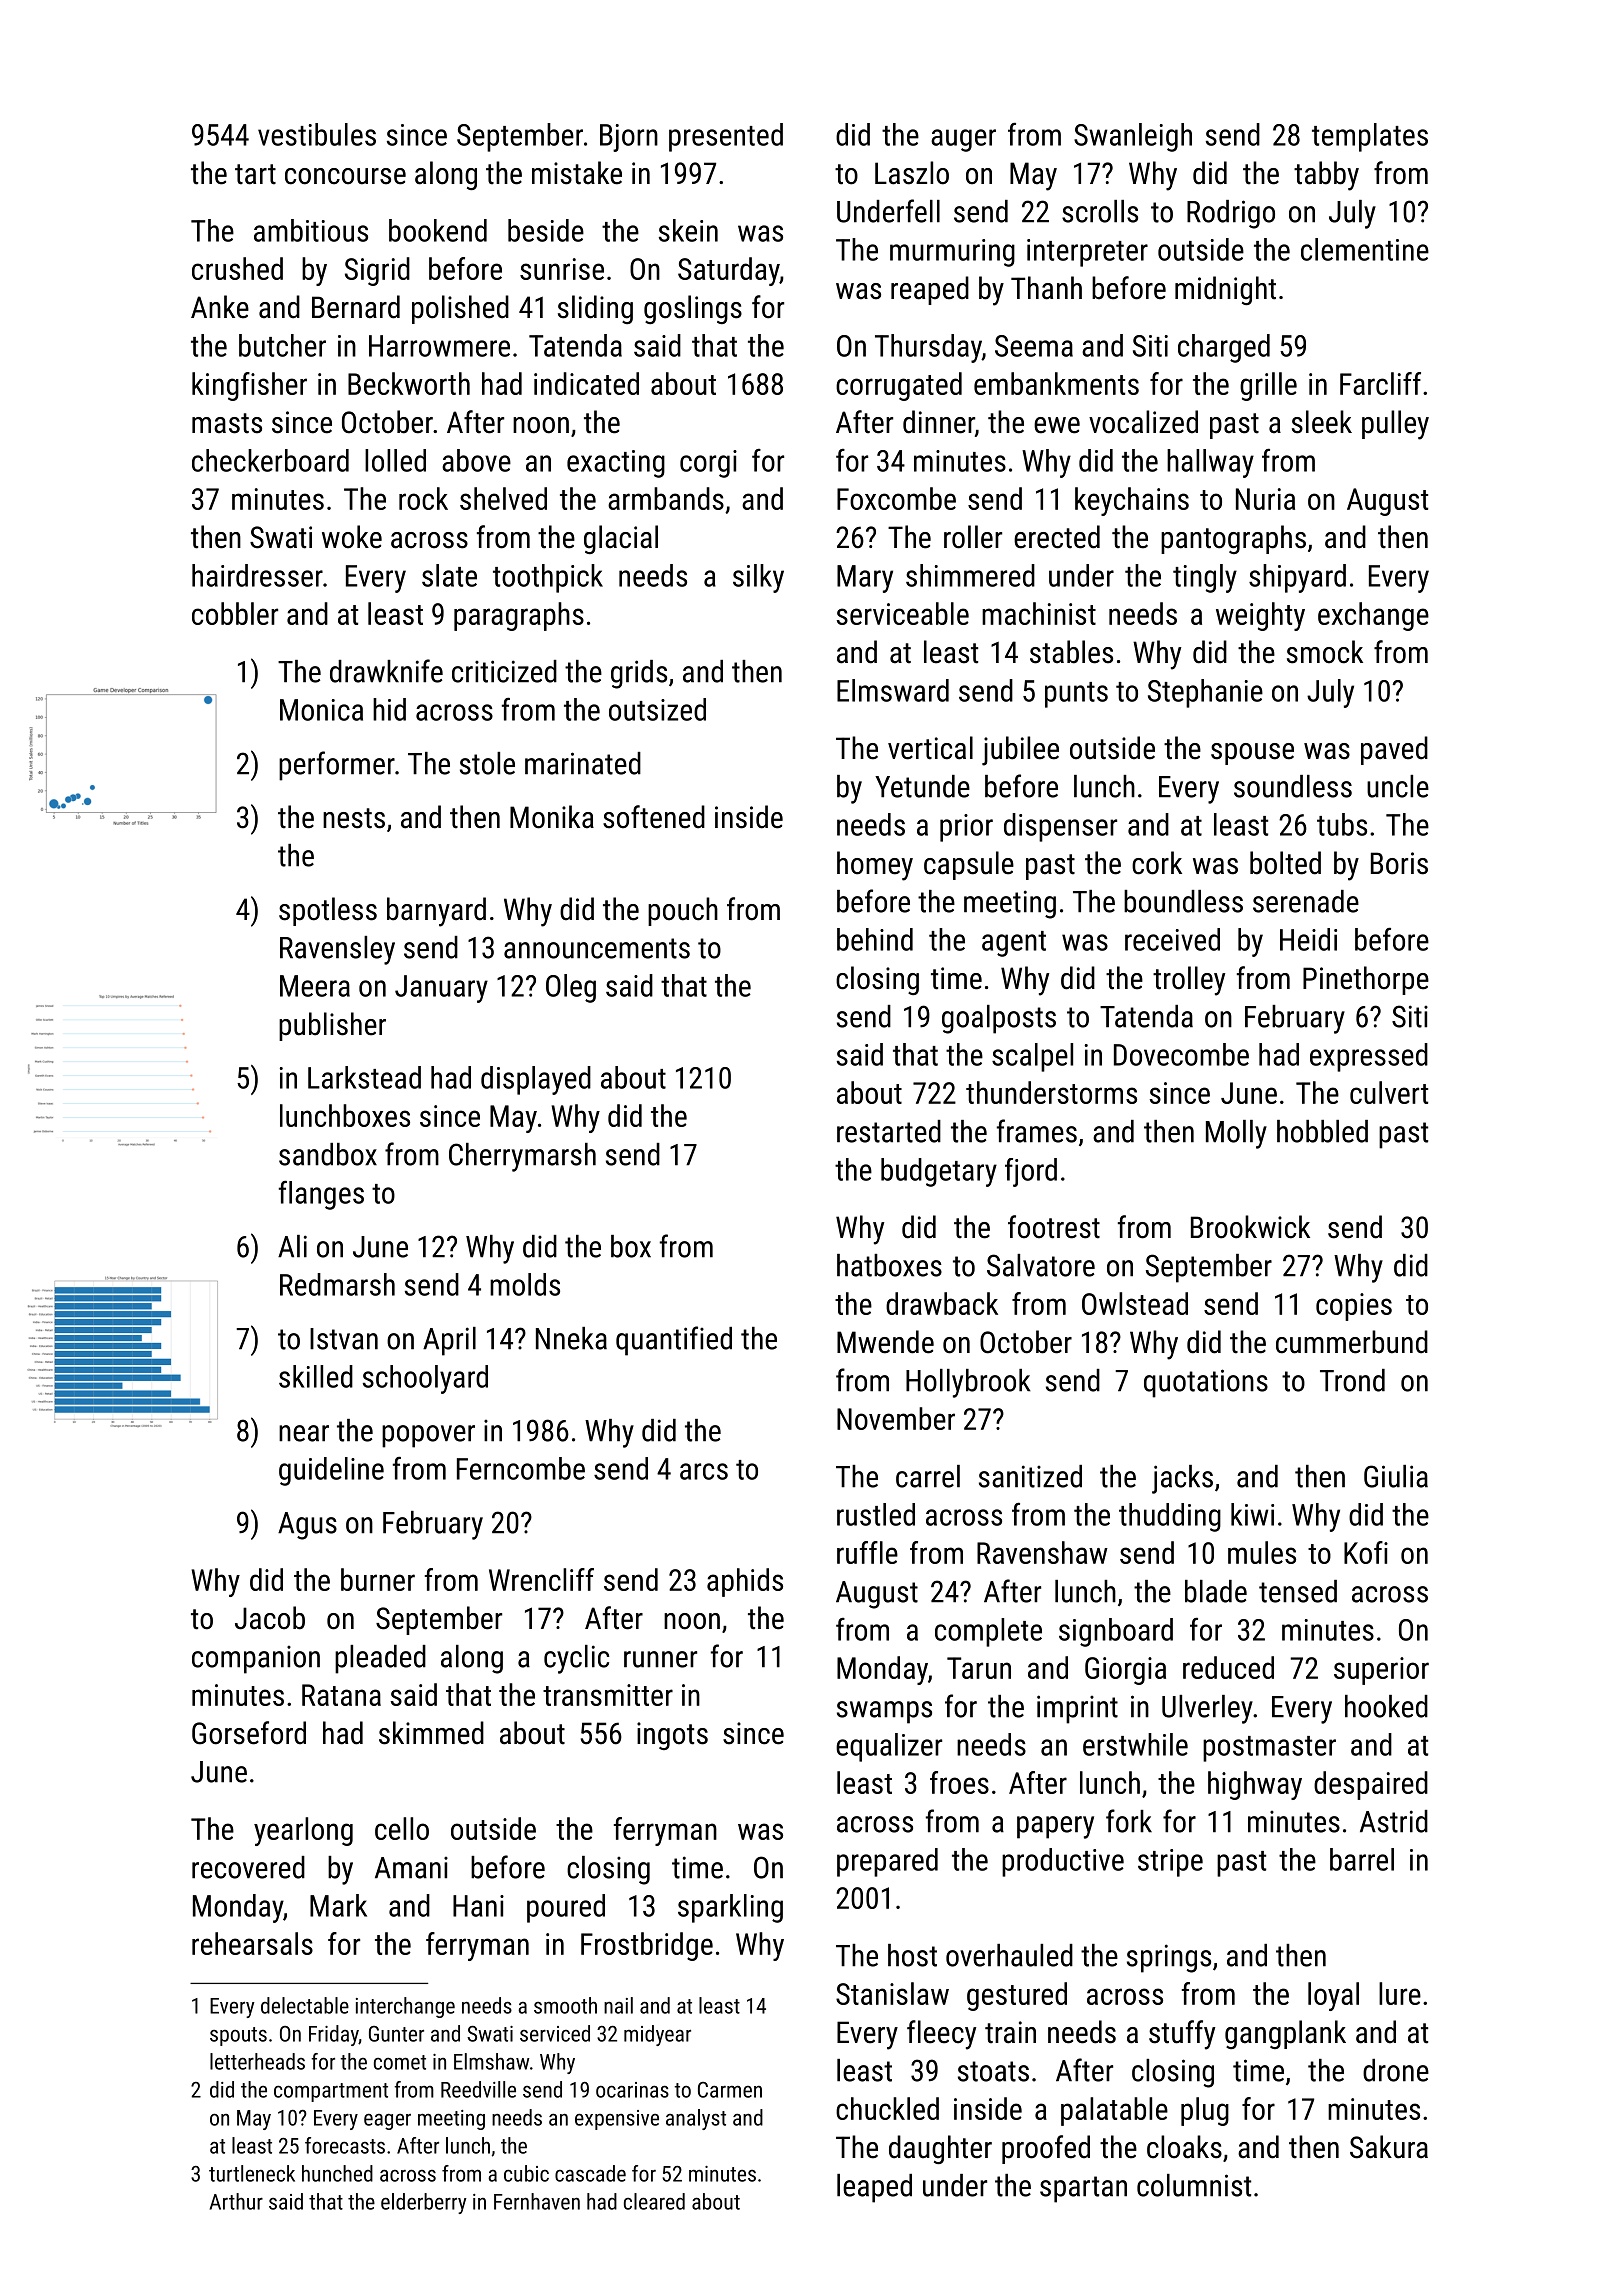  I want to click on smock, so click(1325, 652).
